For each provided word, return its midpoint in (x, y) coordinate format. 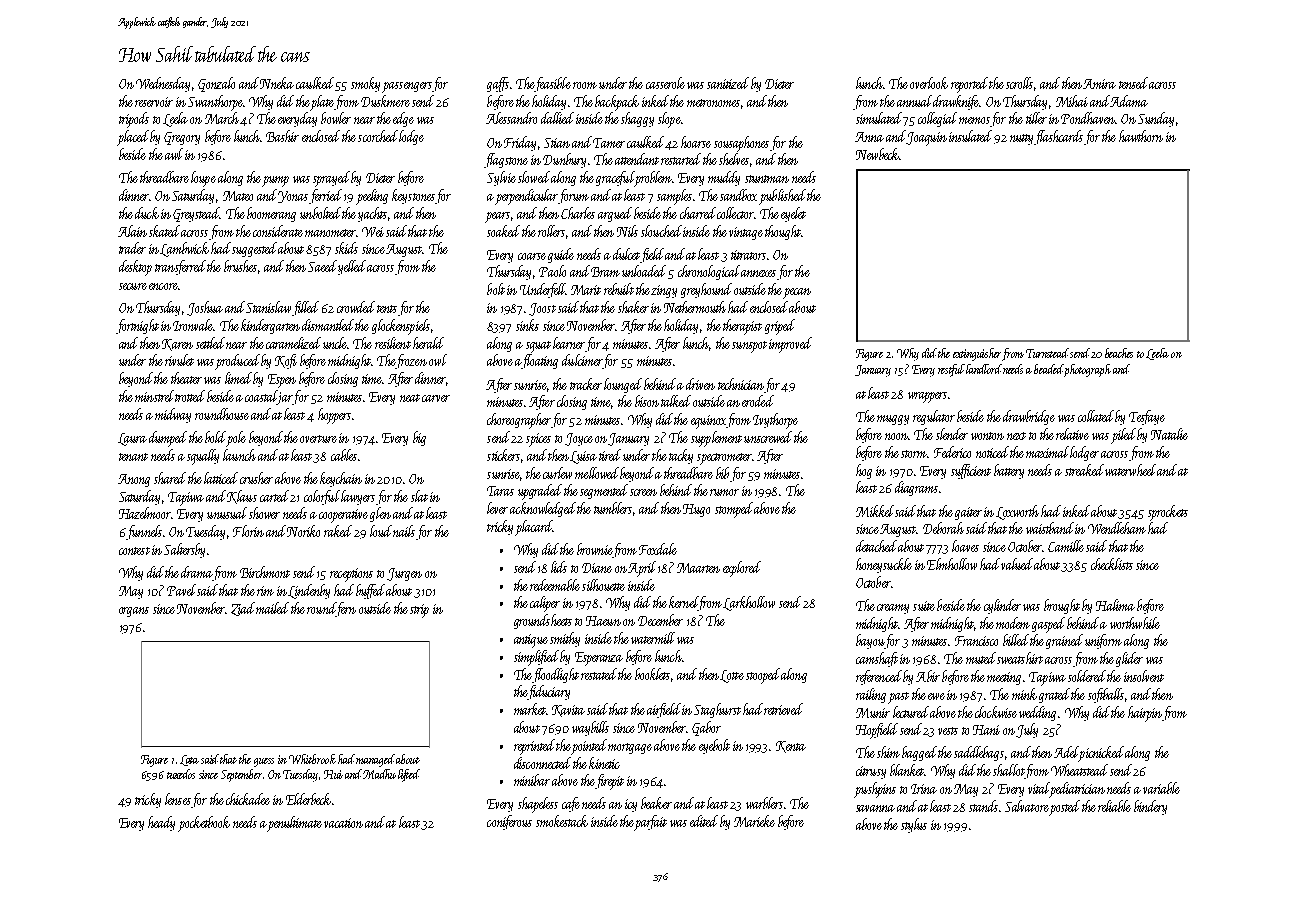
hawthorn (1141, 136)
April (642, 569)
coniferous (509, 822)
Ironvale (193, 325)
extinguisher (977, 354)
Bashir (282, 136)
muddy (724, 178)
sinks (527, 325)
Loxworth (1017, 512)
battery (1009, 471)
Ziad (244, 609)
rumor (724, 492)
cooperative (343, 516)
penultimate (294, 824)
